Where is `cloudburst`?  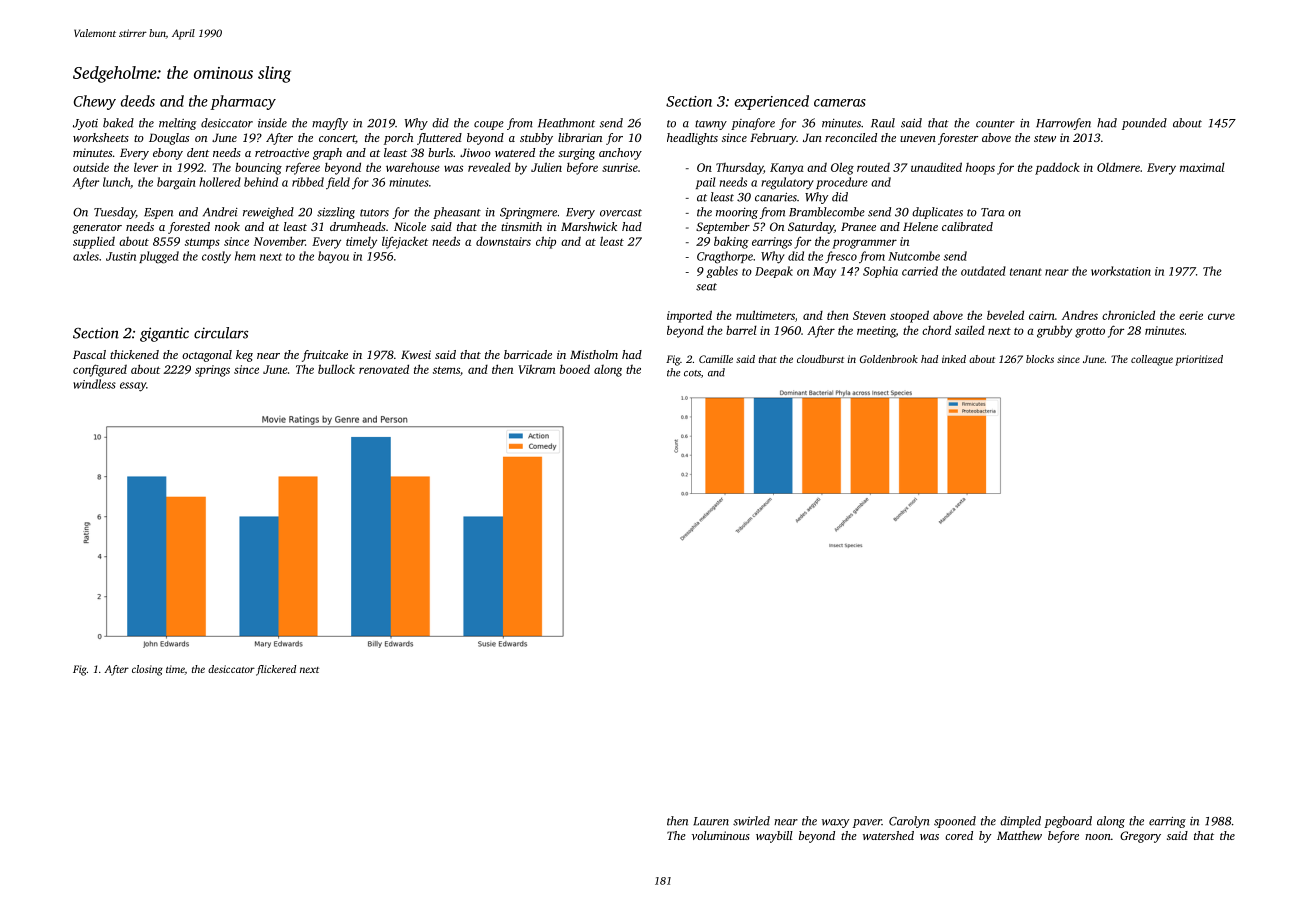
cloudburst is located at coordinates (820, 359).
